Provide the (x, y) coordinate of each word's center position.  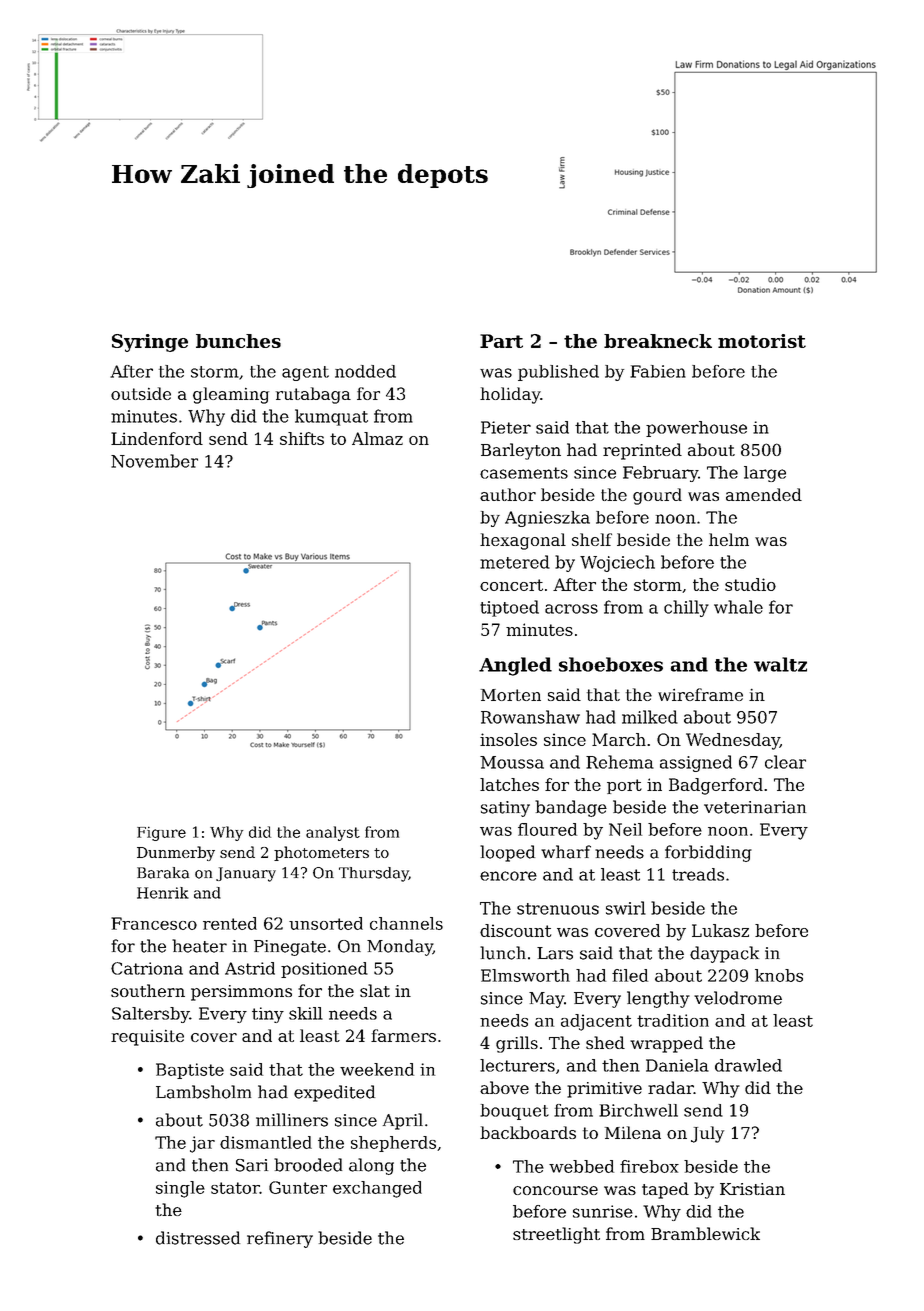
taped (665, 1190)
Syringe (150, 343)
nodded (365, 371)
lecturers (517, 1065)
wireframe (700, 694)
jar (202, 1144)
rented (230, 923)
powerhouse (696, 429)
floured (547, 829)
